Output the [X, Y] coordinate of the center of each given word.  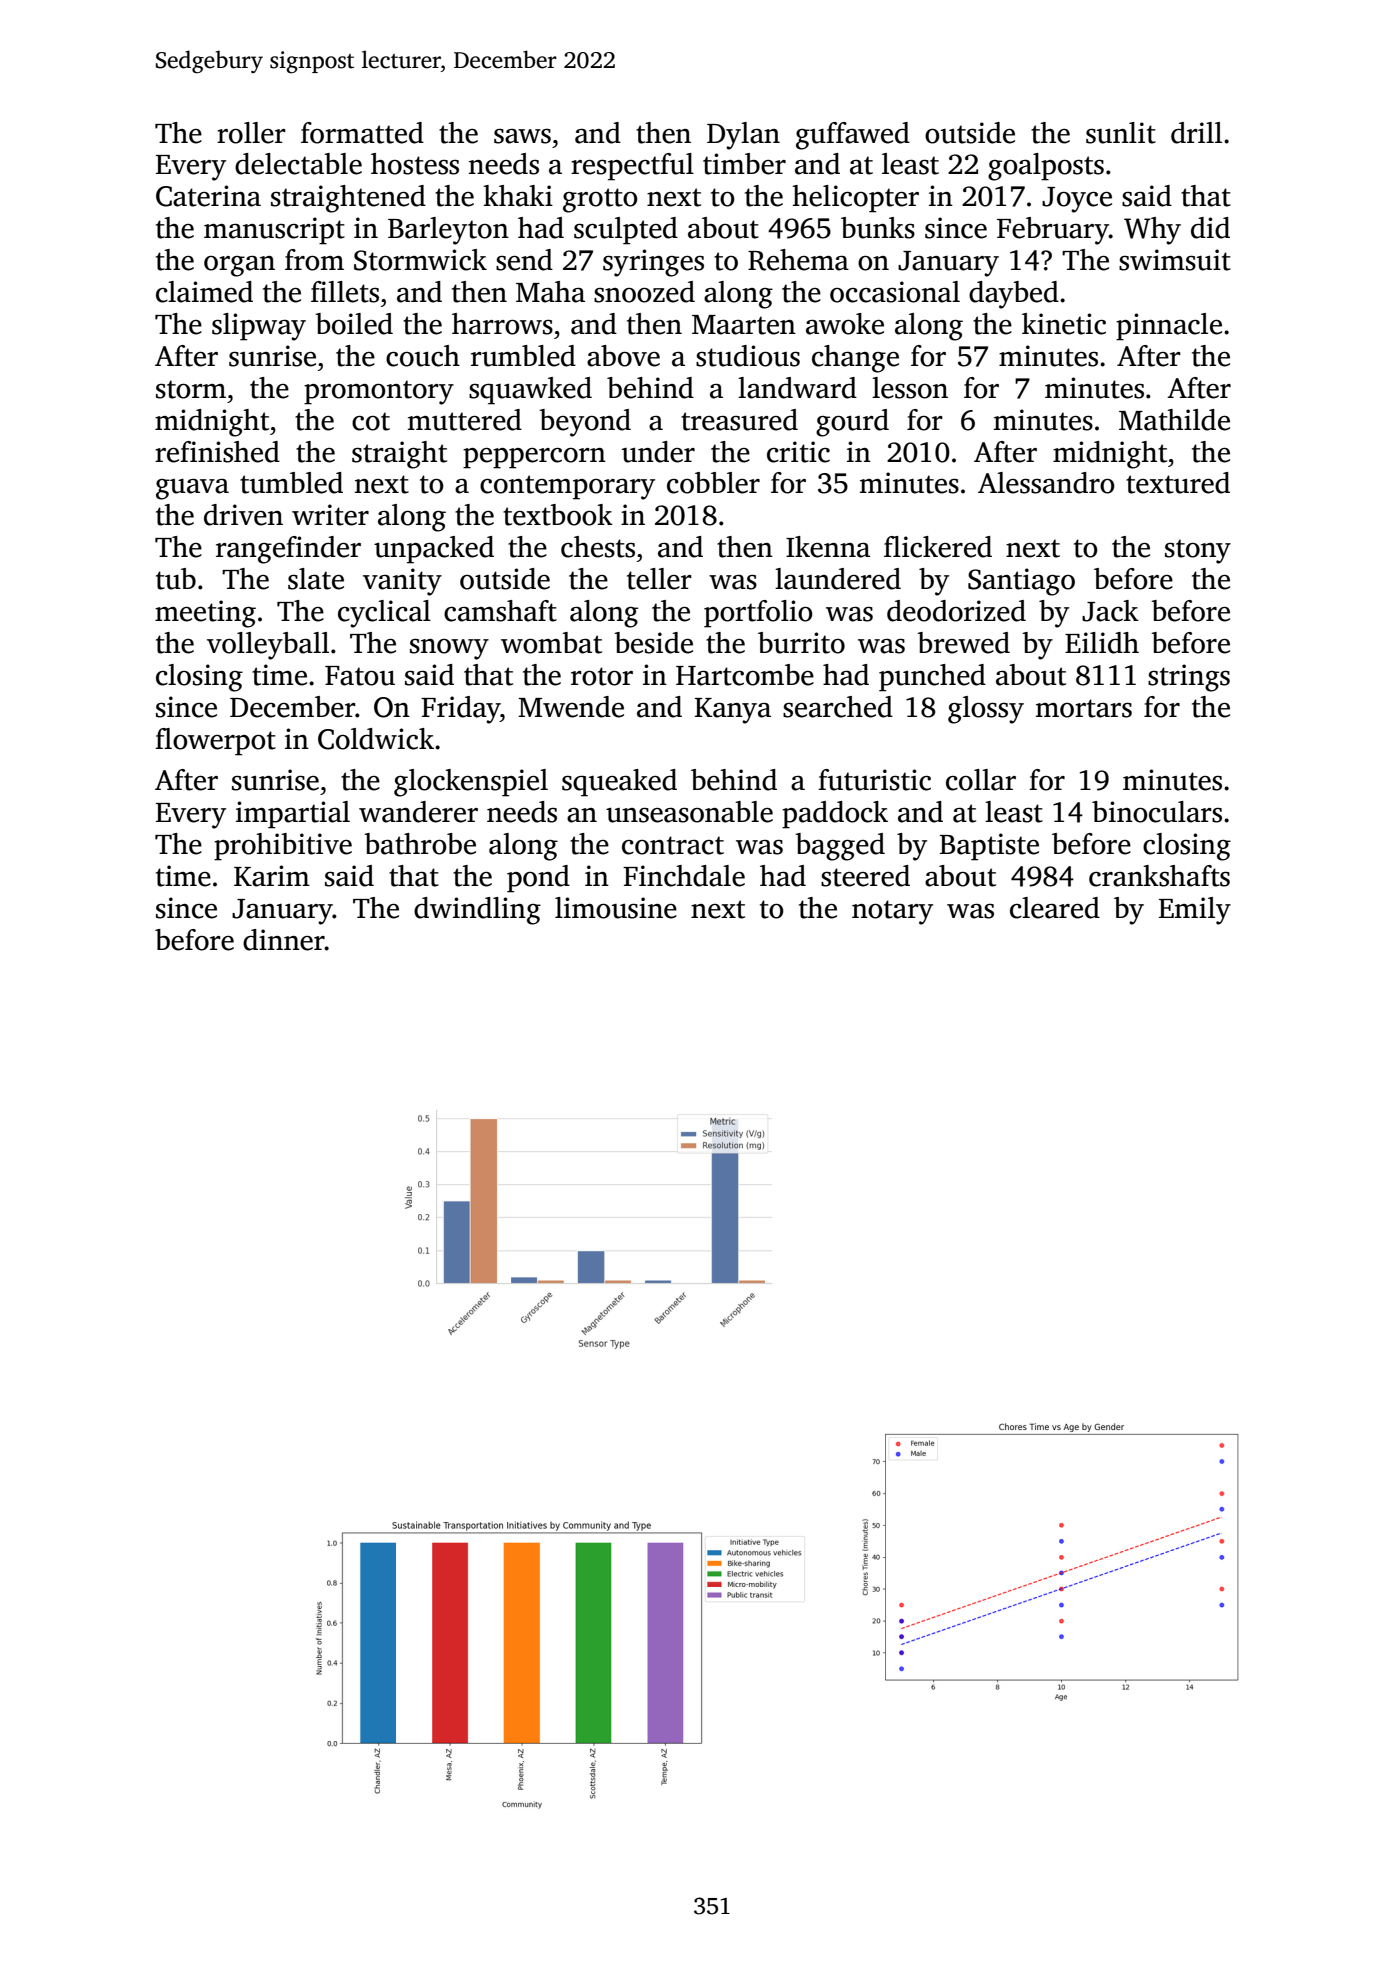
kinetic [1064, 324]
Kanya [733, 711]
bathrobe [420, 844]
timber [744, 164]
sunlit [1121, 133]
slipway [259, 327]
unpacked [434, 550]
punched [932, 678]
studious [748, 356]
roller [251, 133]
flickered [938, 547]
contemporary [567, 487]
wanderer [418, 812]
